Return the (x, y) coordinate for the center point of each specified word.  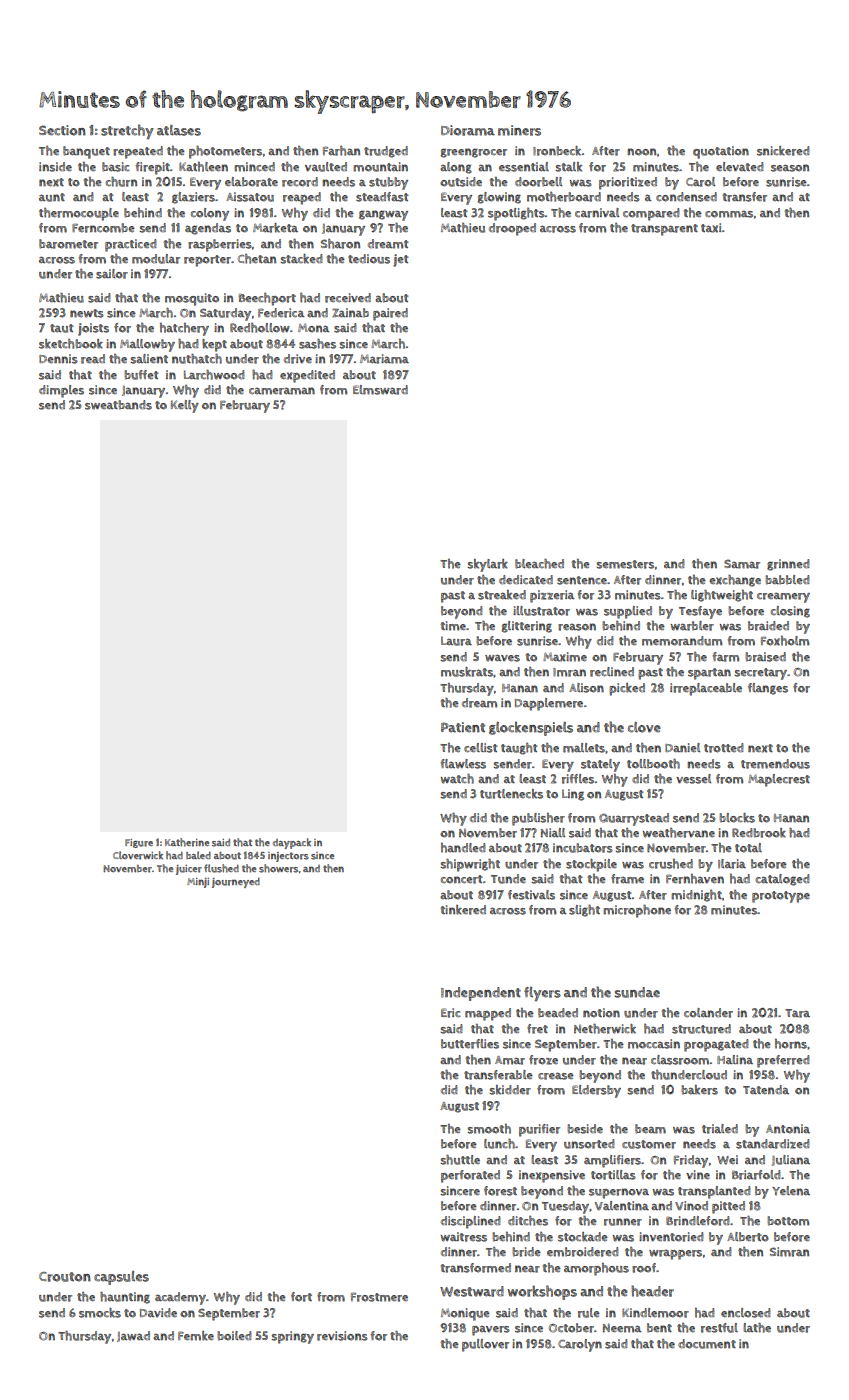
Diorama (468, 130)
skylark (487, 565)
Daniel (682, 747)
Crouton (65, 1277)
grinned (788, 565)
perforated (470, 1176)
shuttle (460, 1160)
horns (791, 1044)
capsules (121, 1278)
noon (641, 152)
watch (457, 779)
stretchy (127, 131)
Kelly (185, 406)
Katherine (187, 842)
